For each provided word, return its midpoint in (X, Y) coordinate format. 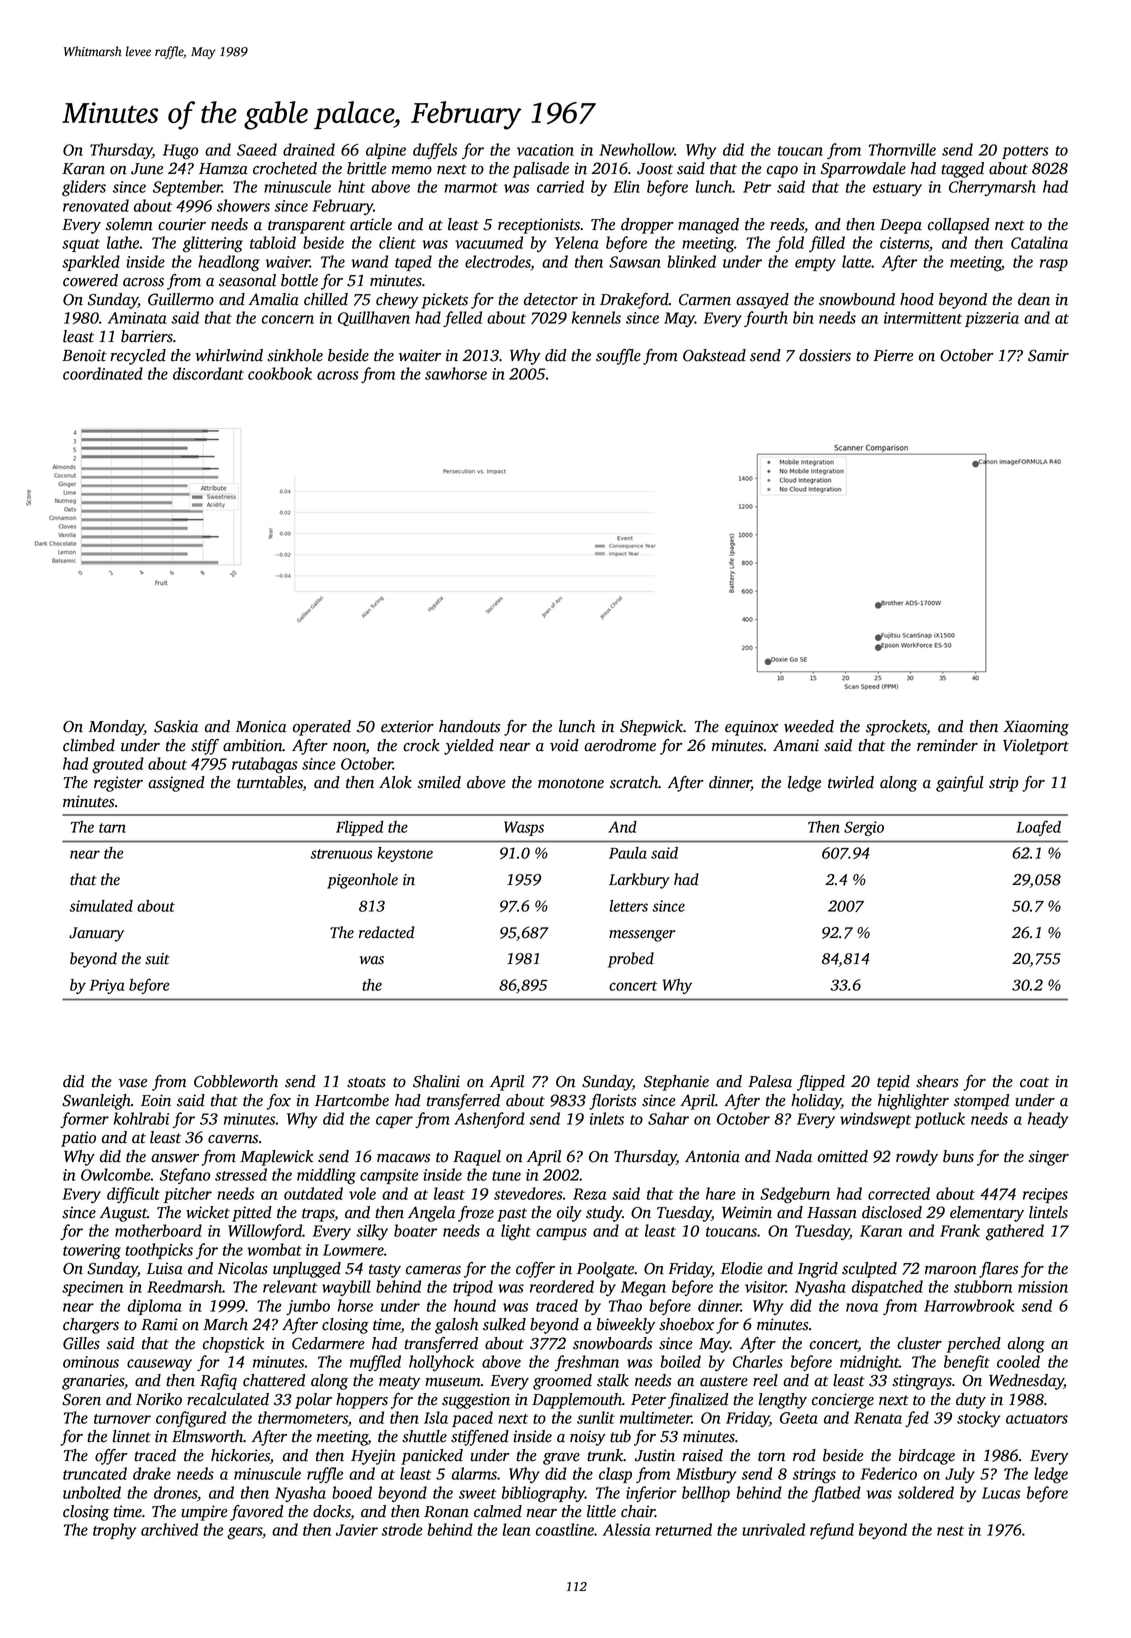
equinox (751, 728)
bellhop (706, 1494)
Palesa (770, 1081)
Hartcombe (352, 1100)
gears (244, 1533)
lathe (123, 242)
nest (950, 1531)
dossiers (825, 355)
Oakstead (714, 355)
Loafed (1038, 828)
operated (322, 728)
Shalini (436, 1081)
